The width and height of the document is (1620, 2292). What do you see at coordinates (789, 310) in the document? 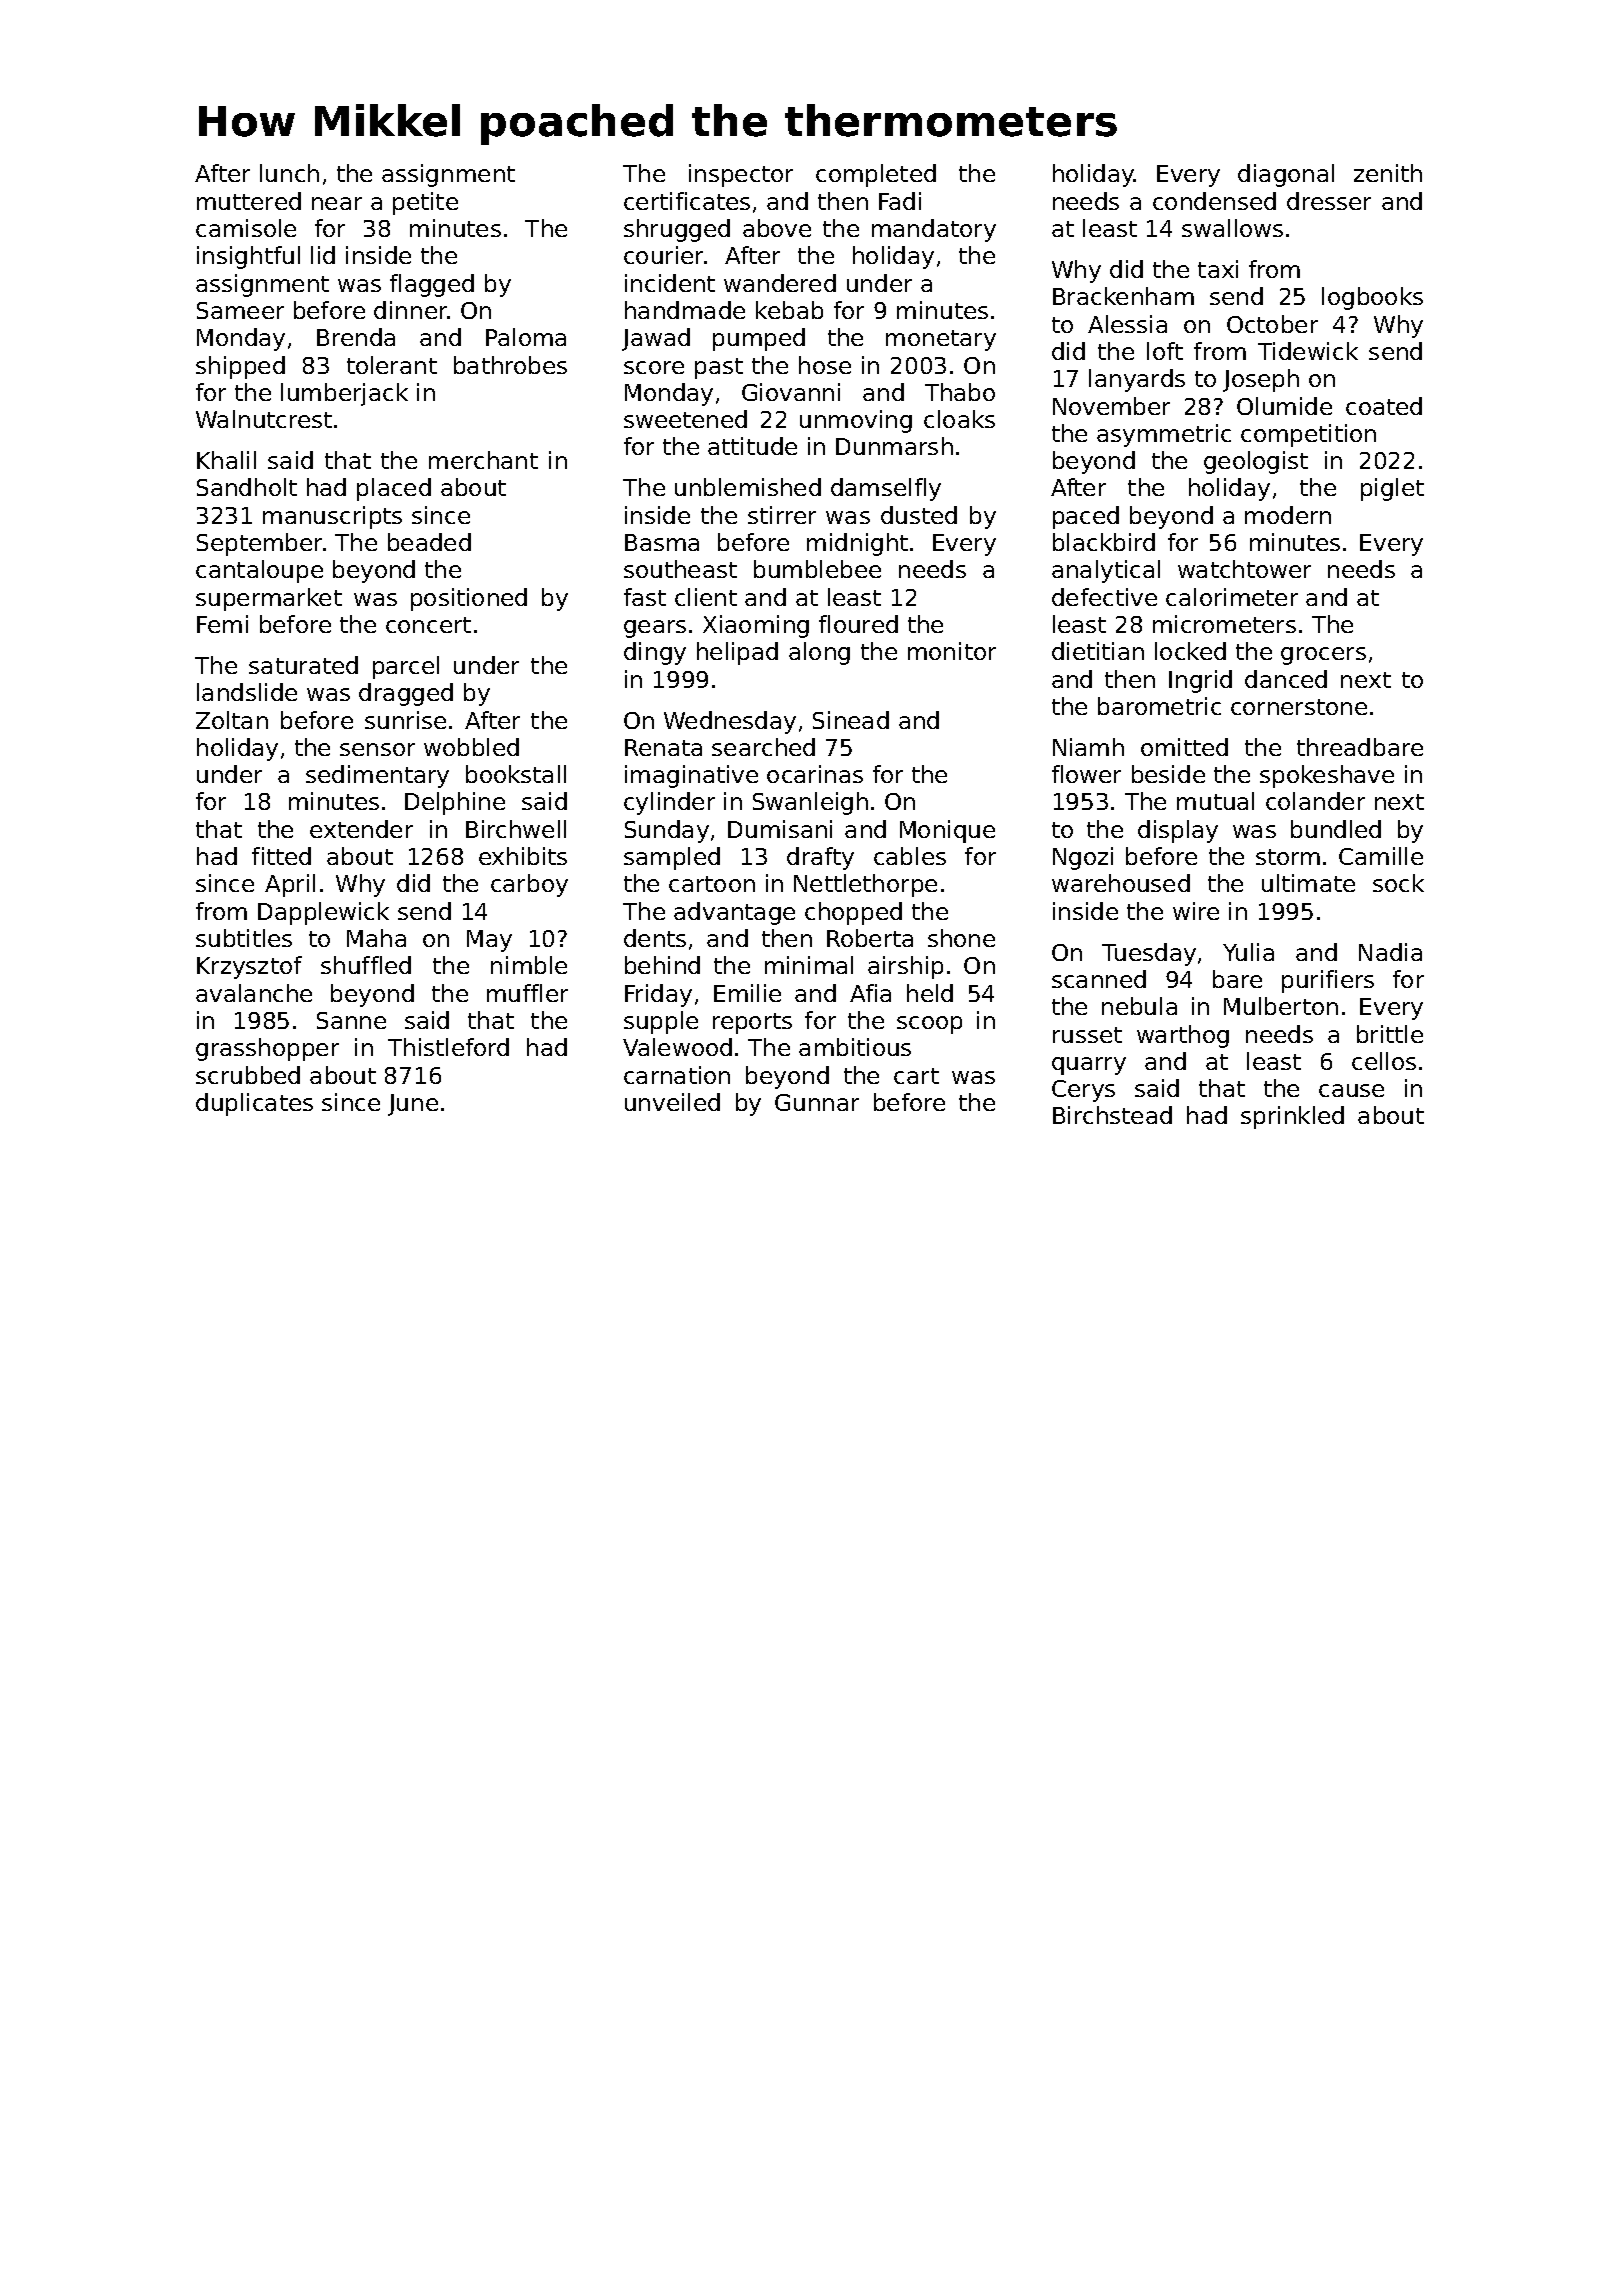
I see `kebab` at bounding box center [789, 310].
